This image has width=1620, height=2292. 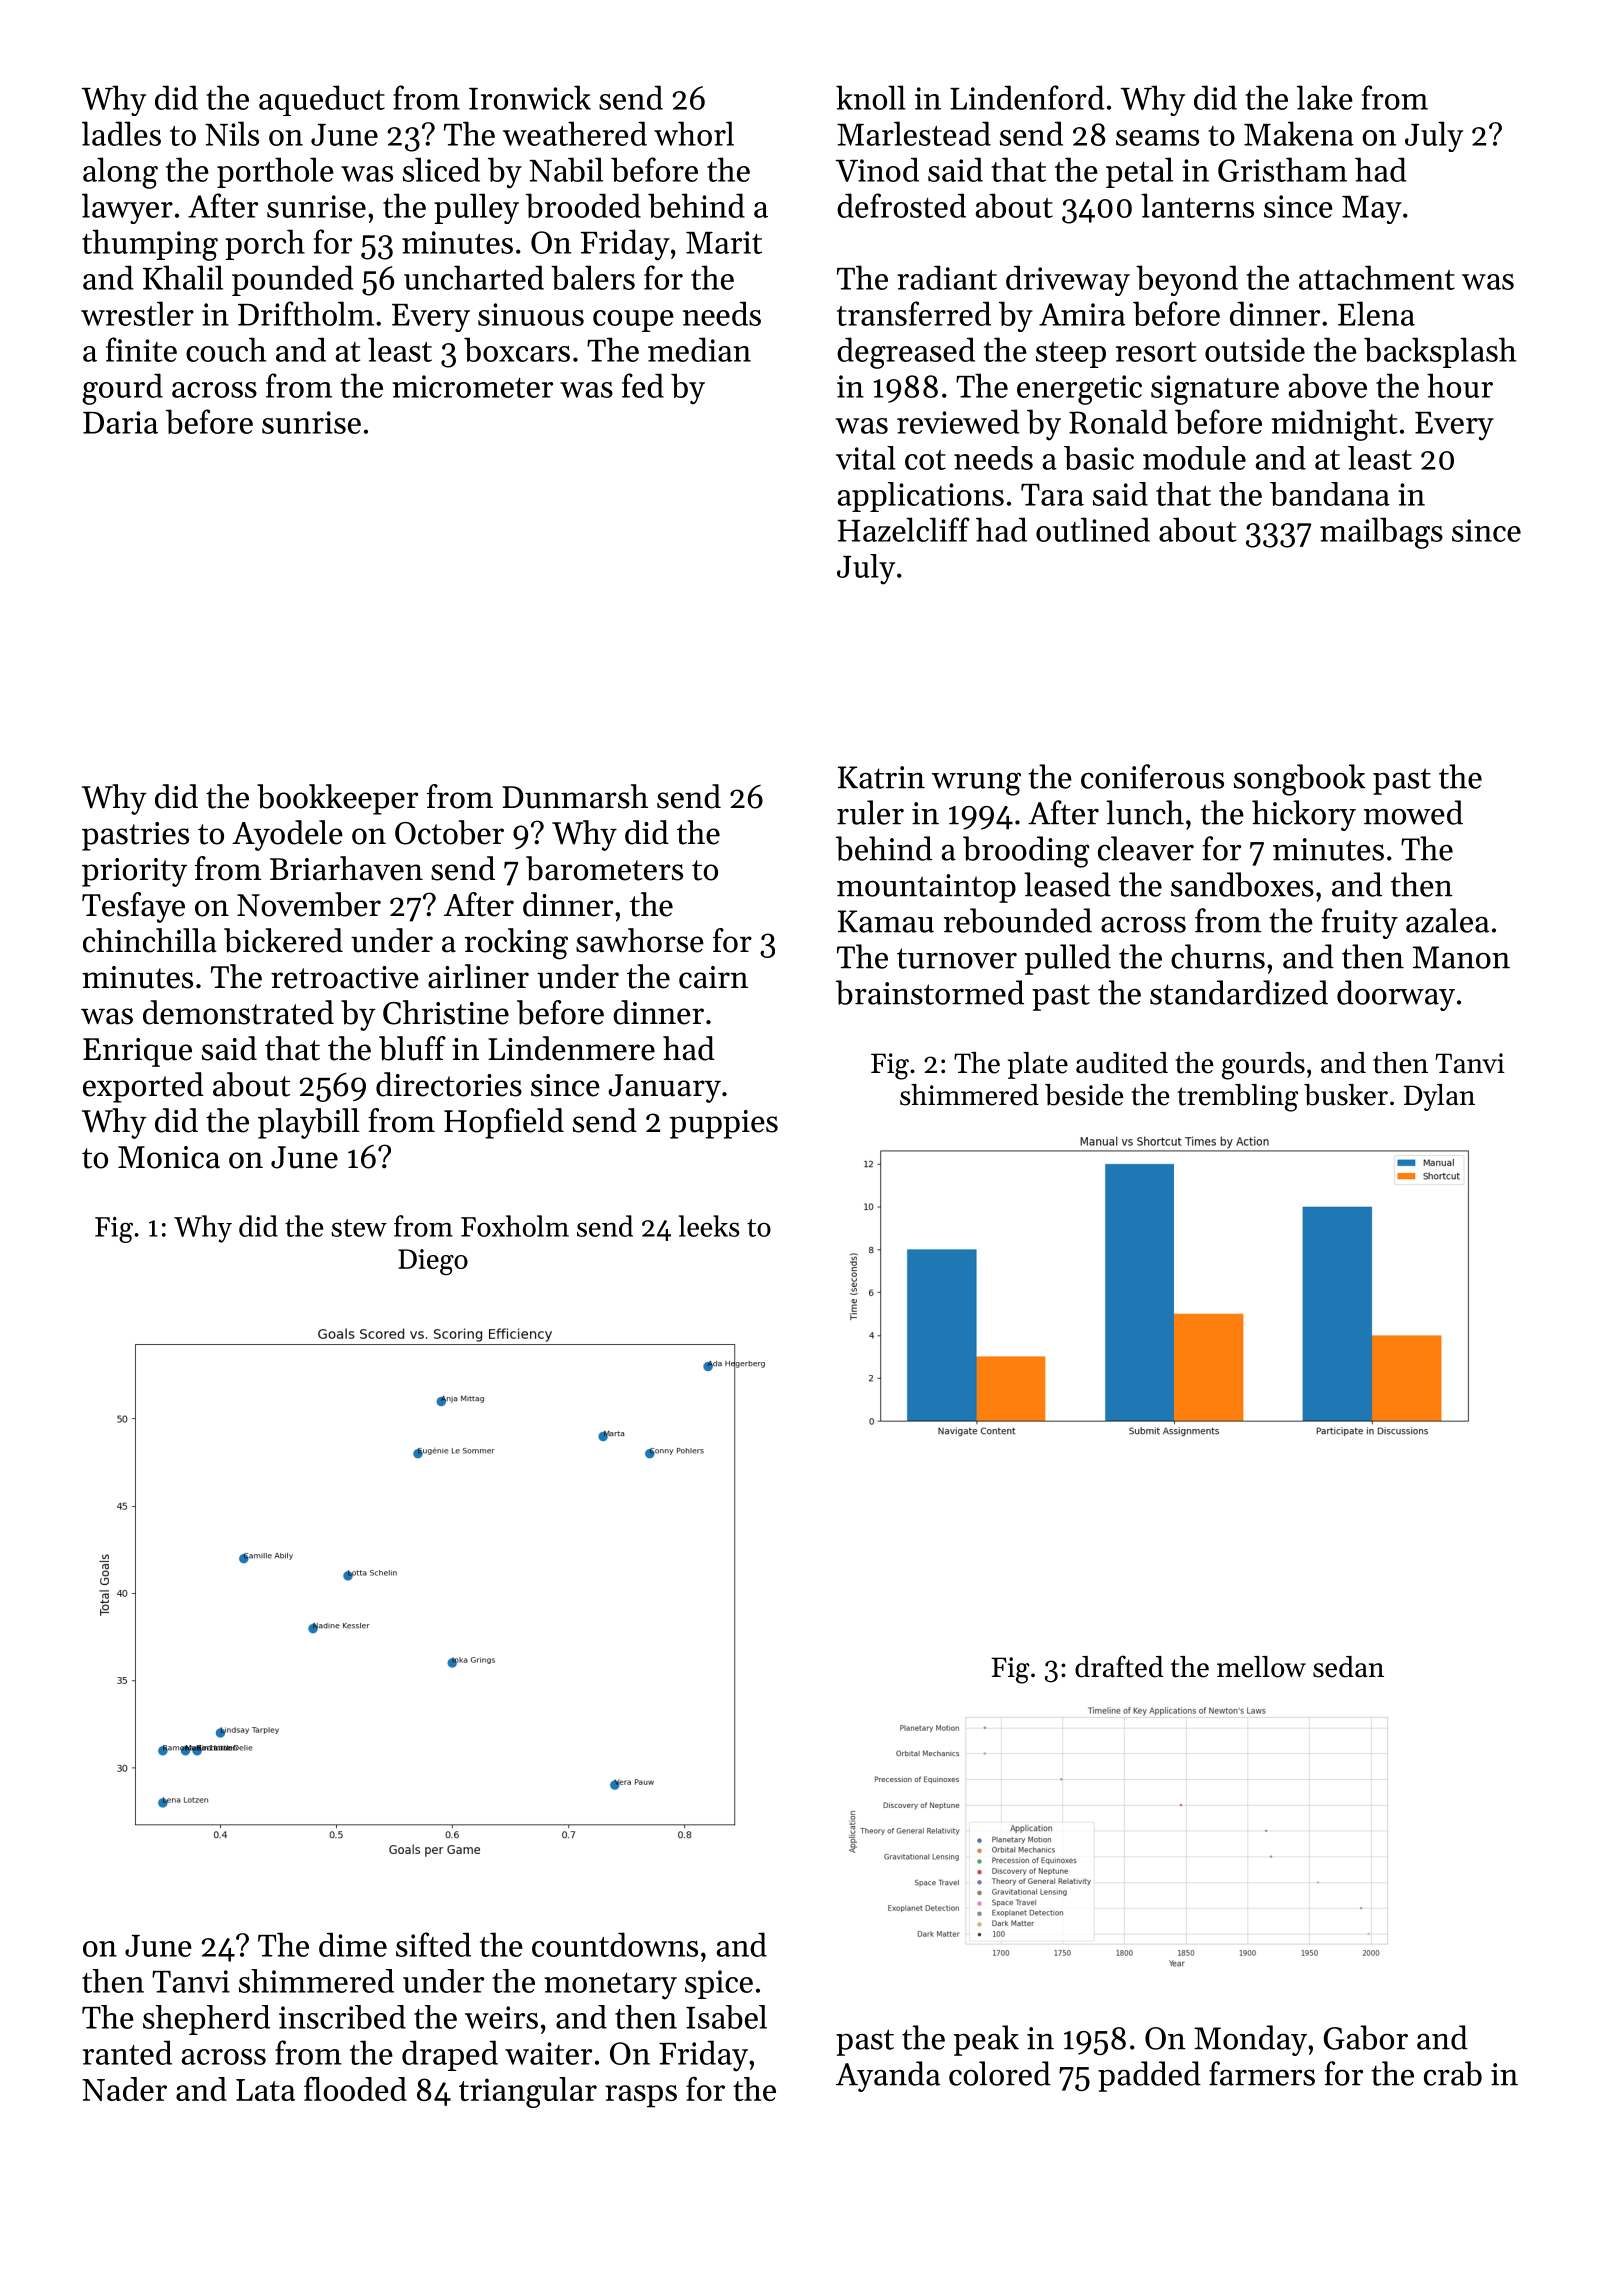 What do you see at coordinates (1348, 1667) in the image?
I see `sedan` at bounding box center [1348, 1667].
